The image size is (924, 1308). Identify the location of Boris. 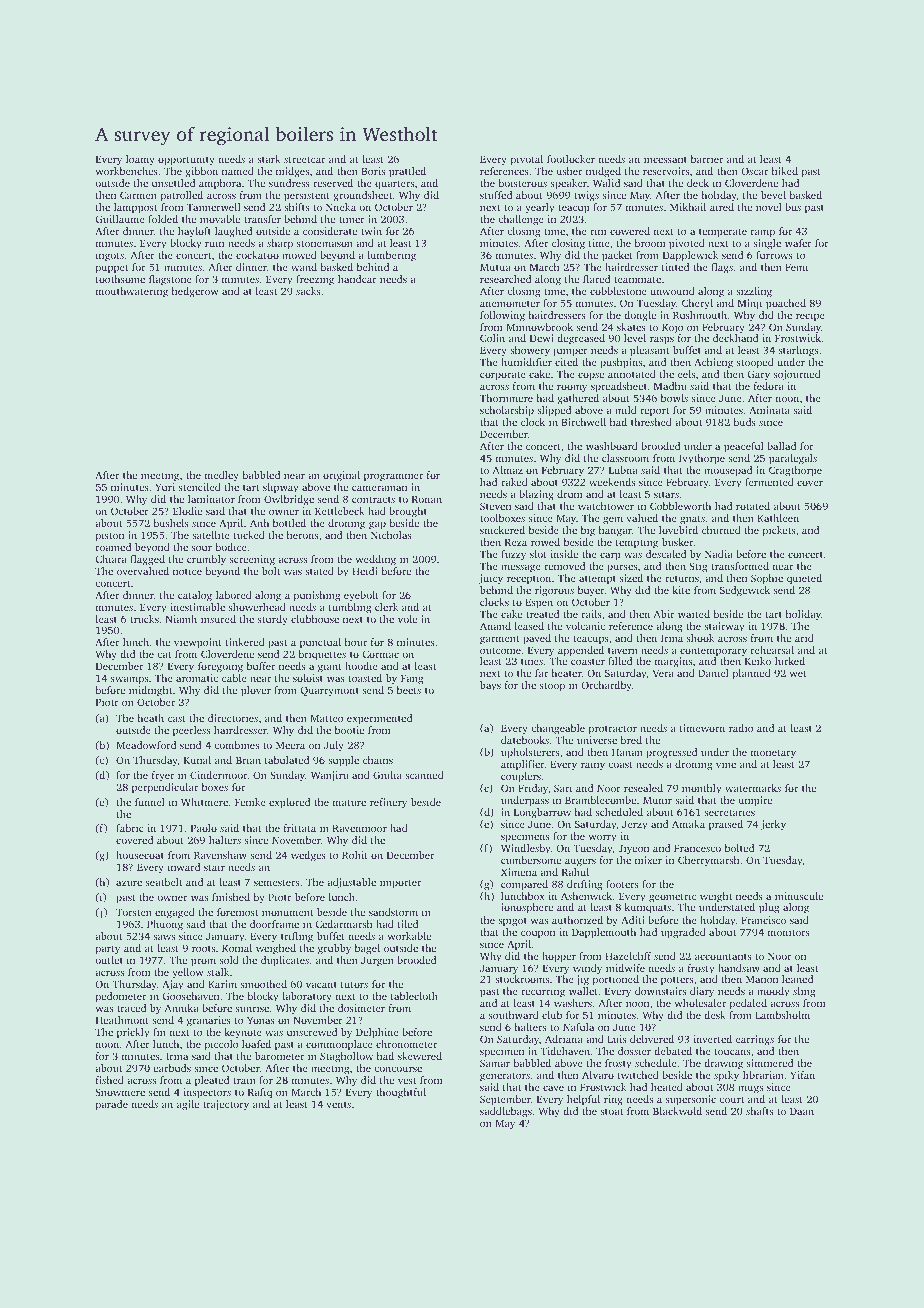
(373, 171).
